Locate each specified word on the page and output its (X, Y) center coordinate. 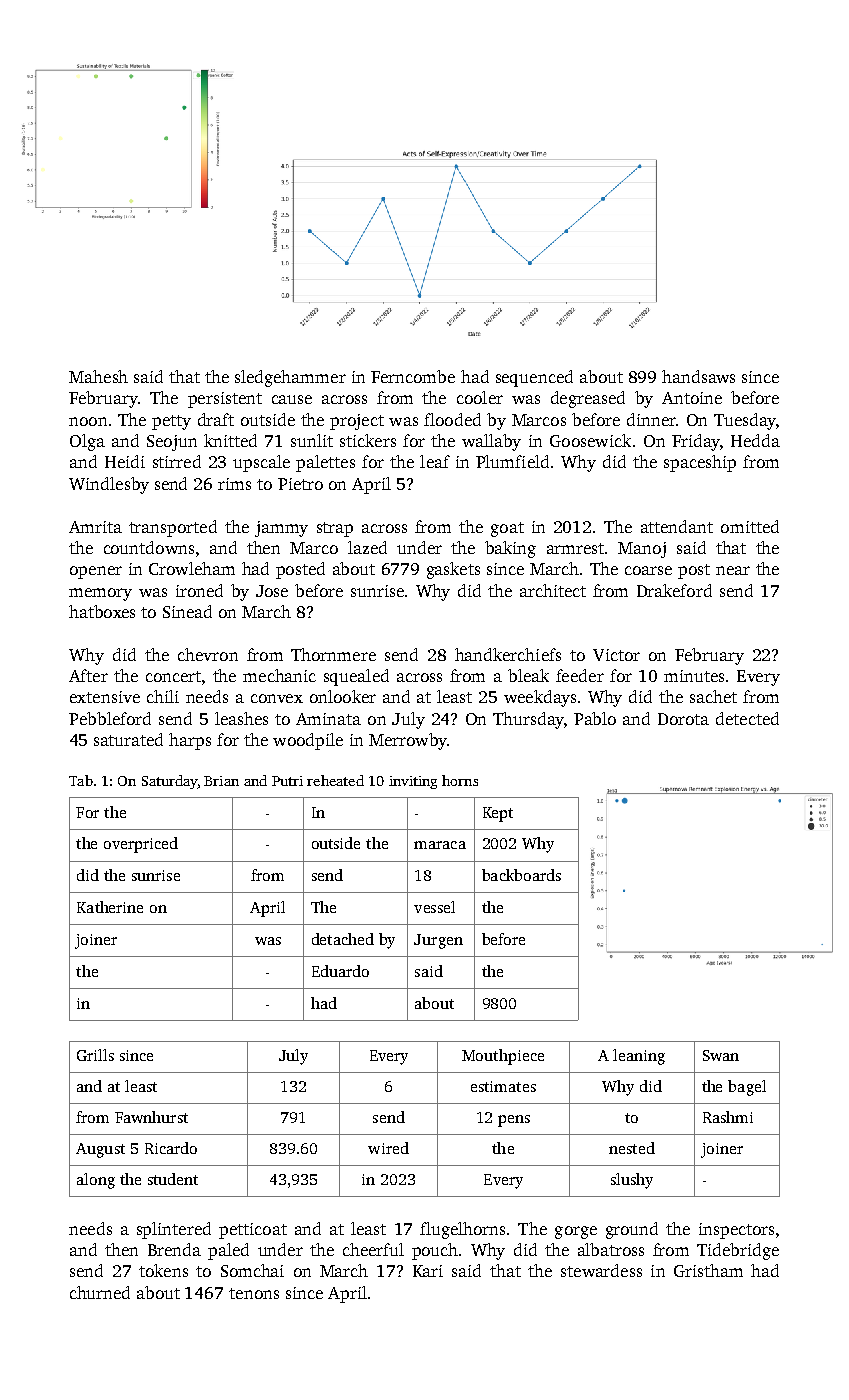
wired (388, 1148)
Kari (428, 1271)
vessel (434, 907)
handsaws (698, 376)
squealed (356, 677)
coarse (648, 570)
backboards (521, 875)
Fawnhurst (151, 1117)
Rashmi (728, 1117)
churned (100, 1292)
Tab (81, 780)
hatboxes (102, 611)
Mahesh (98, 376)
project (357, 422)
